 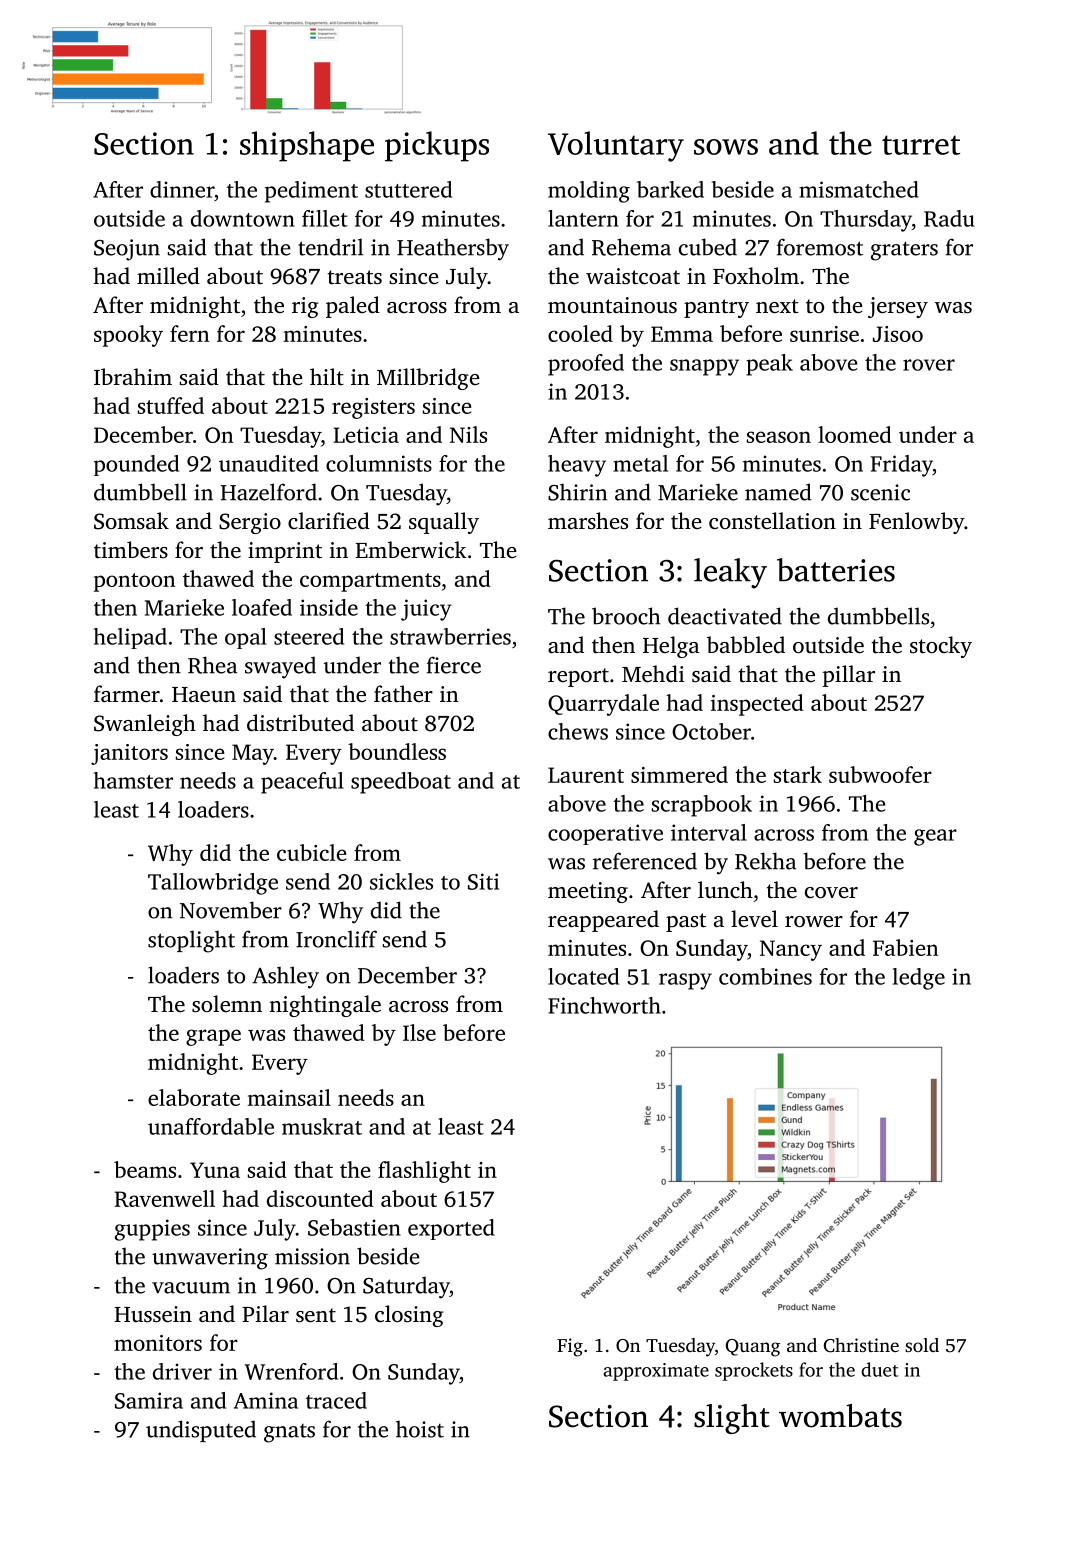 I want to click on report, so click(x=578, y=677).
